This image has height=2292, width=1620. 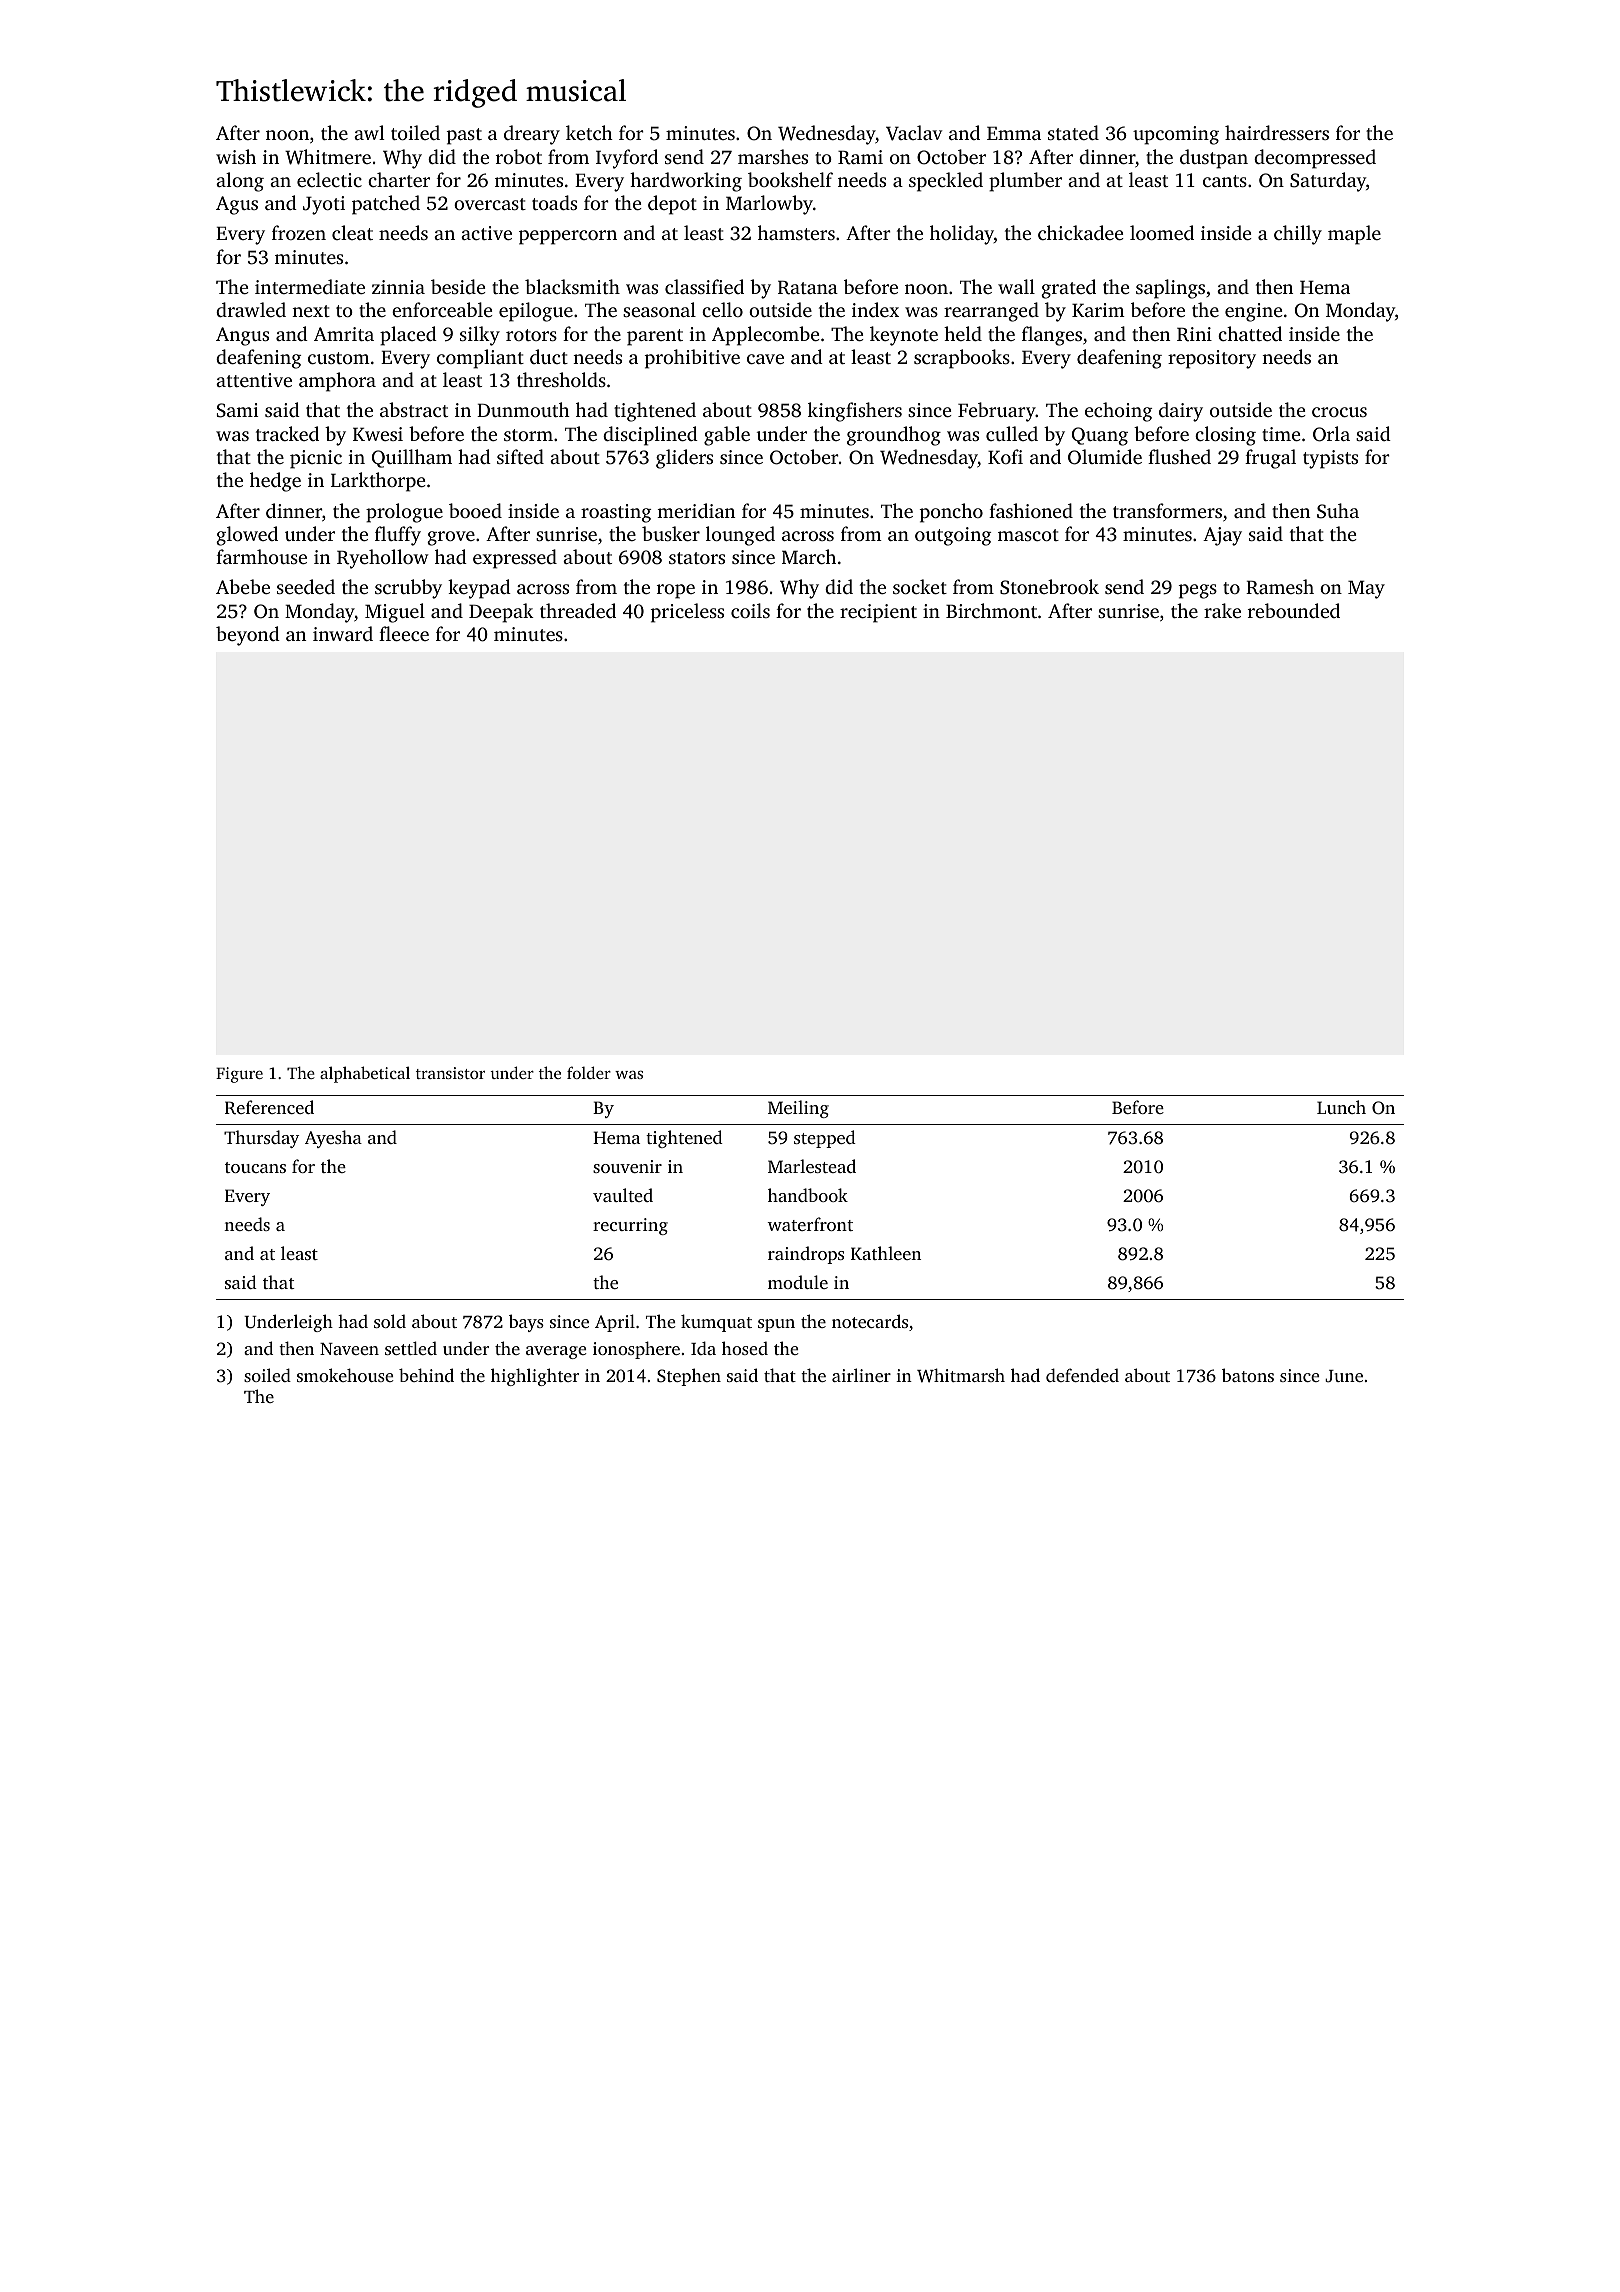 What do you see at coordinates (1222, 610) in the image?
I see `rake` at bounding box center [1222, 610].
